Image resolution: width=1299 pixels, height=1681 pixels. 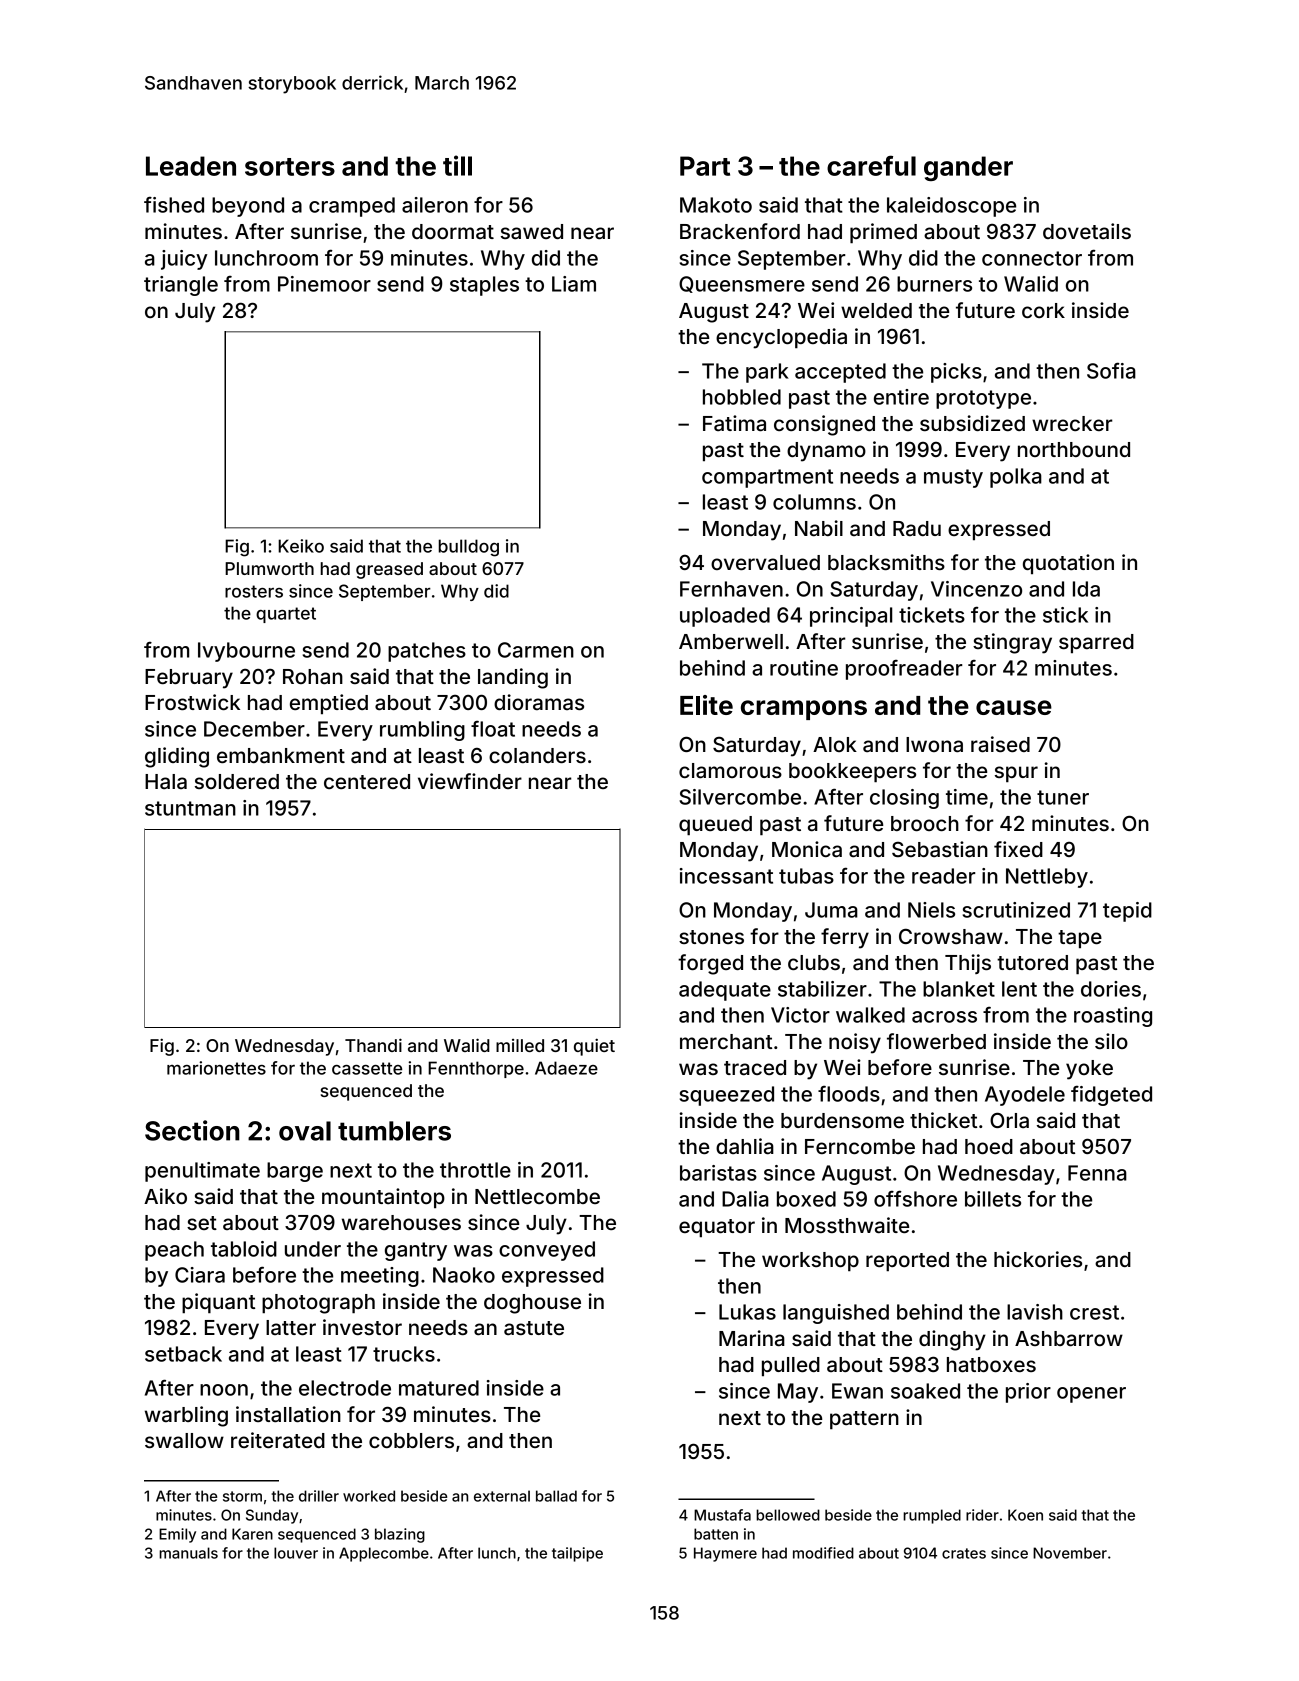 I want to click on tailpipe, so click(x=577, y=1554).
